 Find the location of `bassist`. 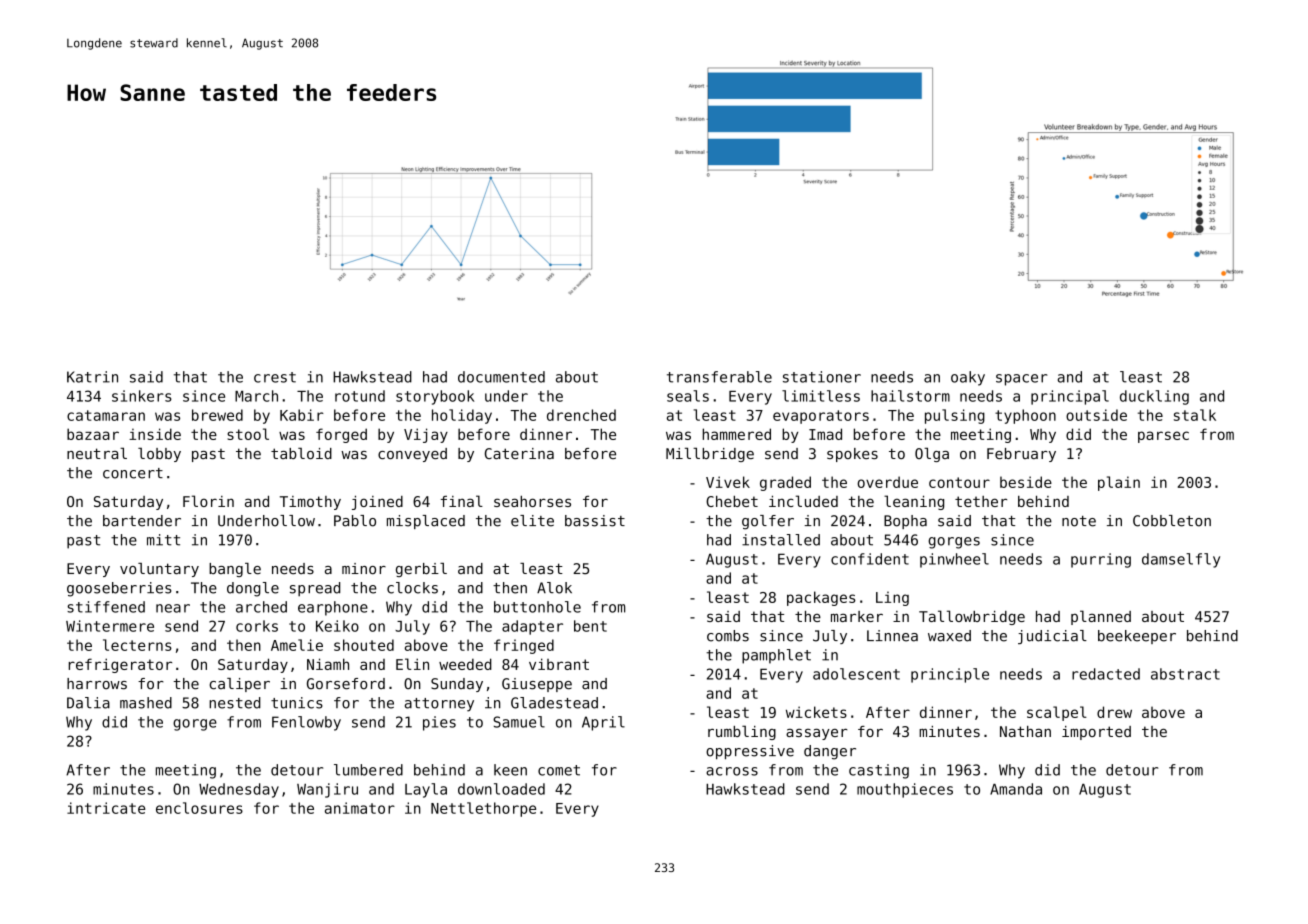

bassist is located at coordinates (595, 521).
